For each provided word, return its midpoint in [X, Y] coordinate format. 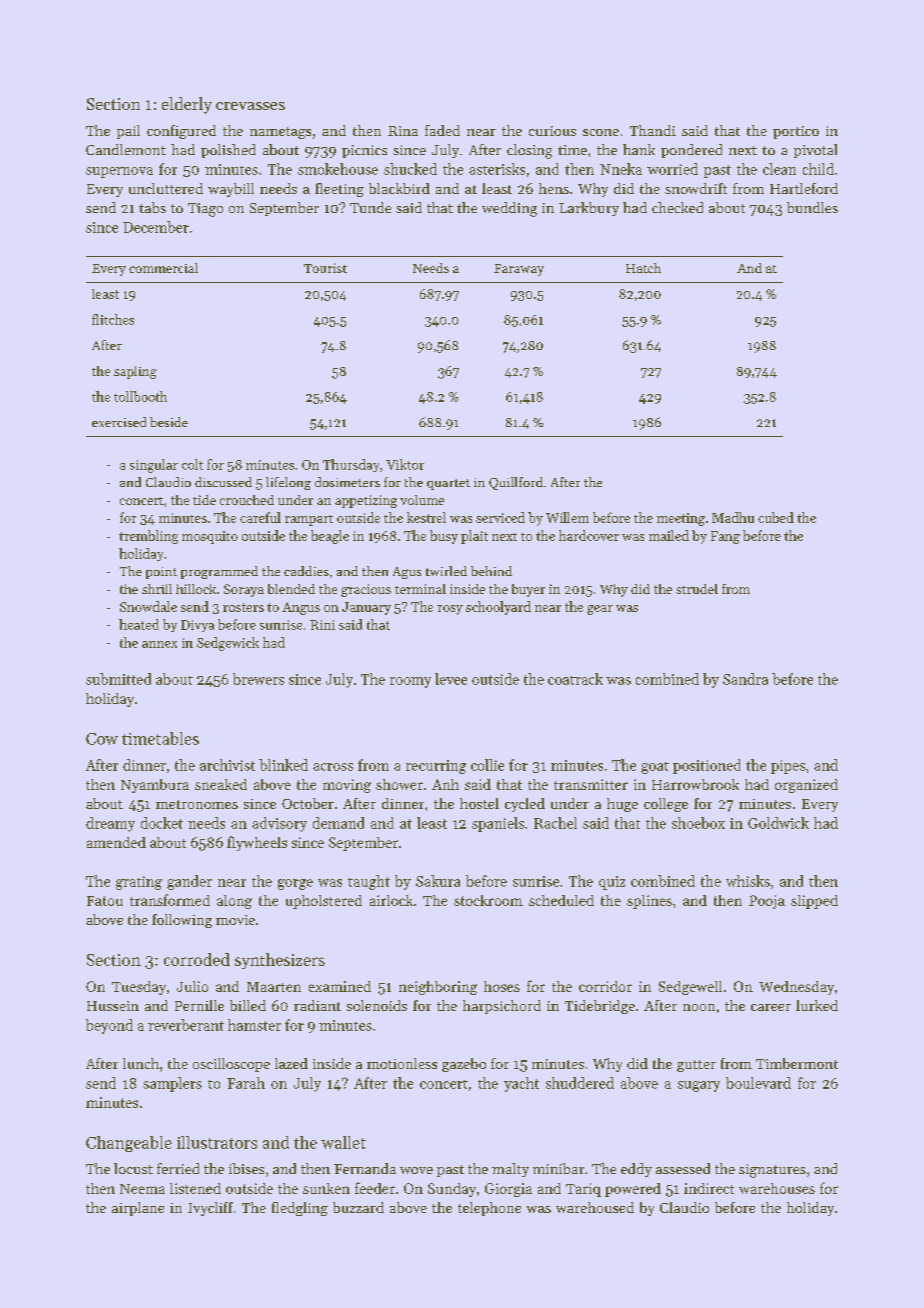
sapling [135, 372]
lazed [291, 1063]
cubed [776, 517]
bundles [812, 207]
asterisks [497, 169]
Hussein [113, 1006]
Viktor [405, 464]
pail [128, 132]
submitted [118, 679]
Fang [725, 537]
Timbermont [797, 1063]
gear [600, 610]
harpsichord [502, 1007]
